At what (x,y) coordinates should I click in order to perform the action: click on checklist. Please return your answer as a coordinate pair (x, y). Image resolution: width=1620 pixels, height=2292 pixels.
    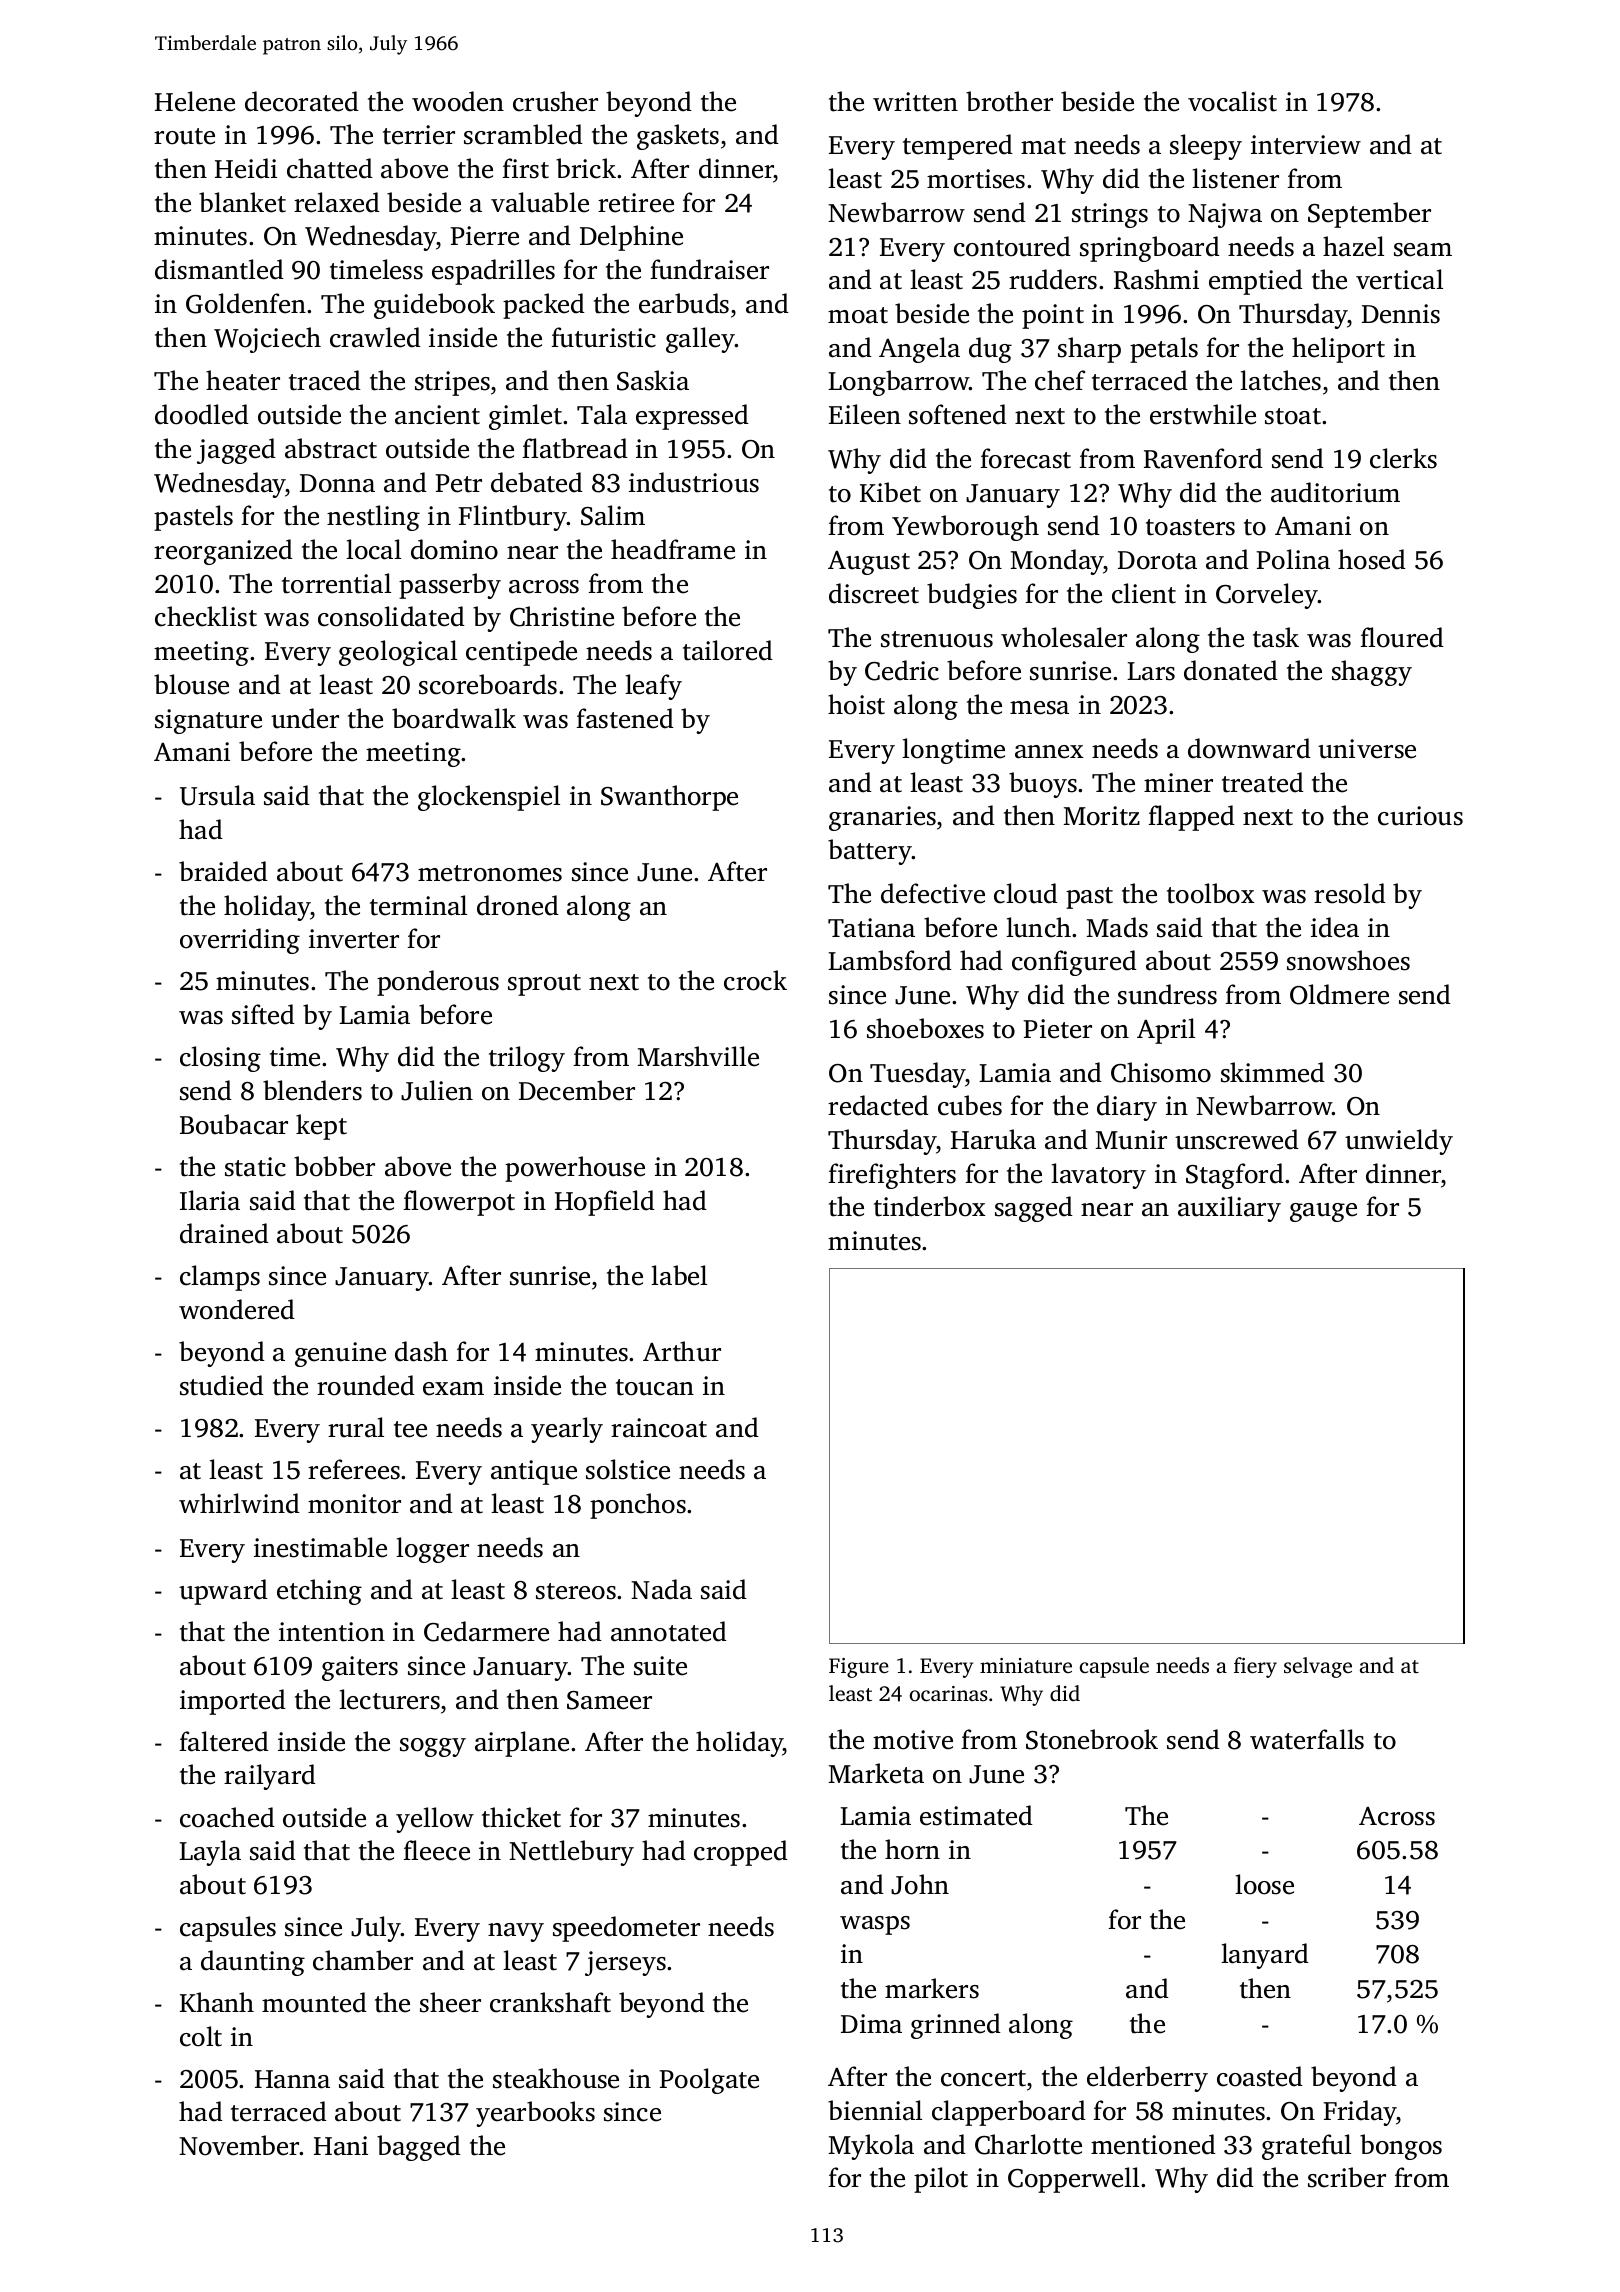
    Looking at the image, I should click on (206, 616).
